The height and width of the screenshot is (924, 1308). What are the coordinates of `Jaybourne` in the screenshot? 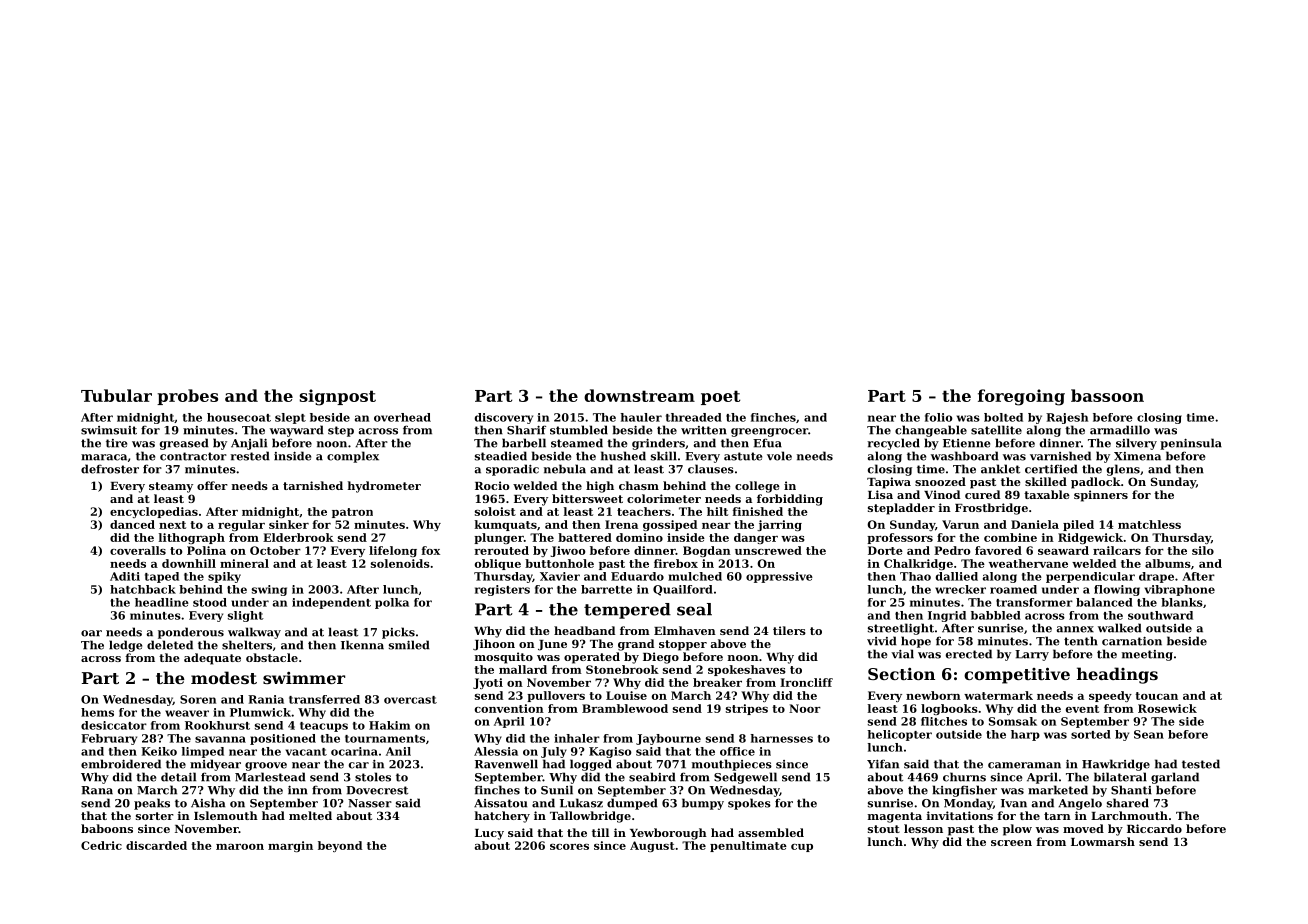 It's located at (668, 739).
